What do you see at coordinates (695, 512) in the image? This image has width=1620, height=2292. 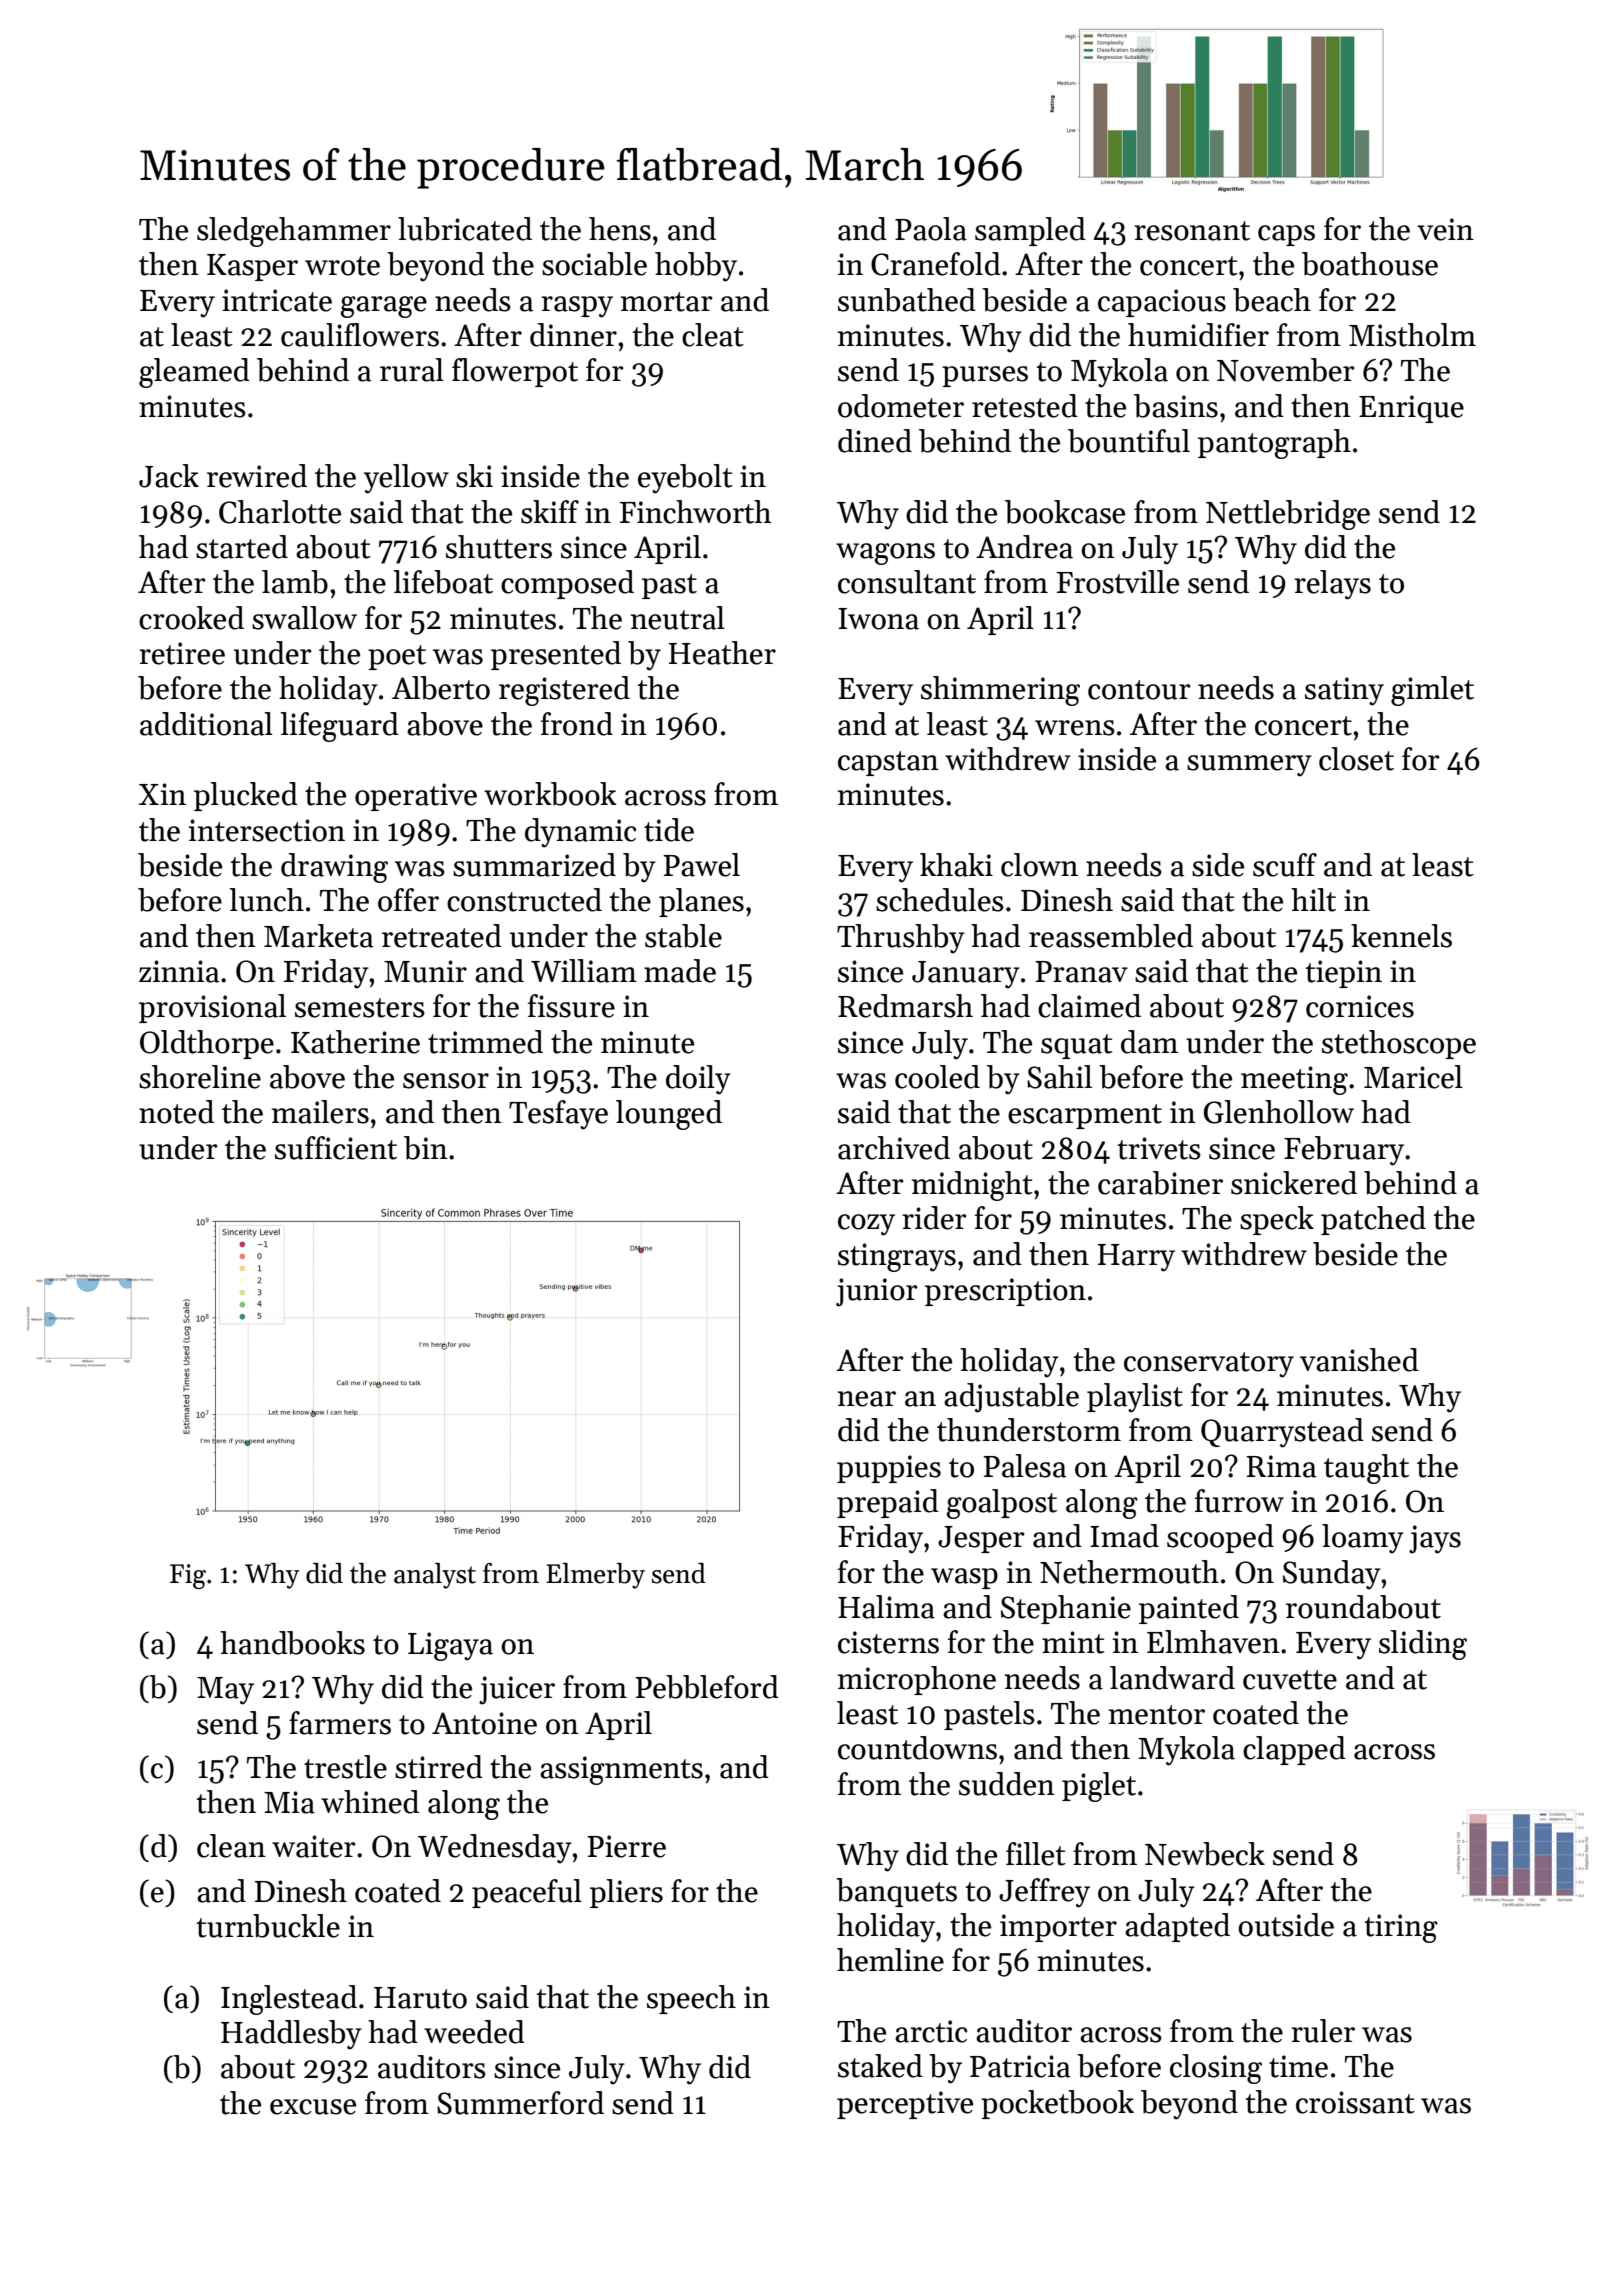 I see `Finchworth` at bounding box center [695, 512].
